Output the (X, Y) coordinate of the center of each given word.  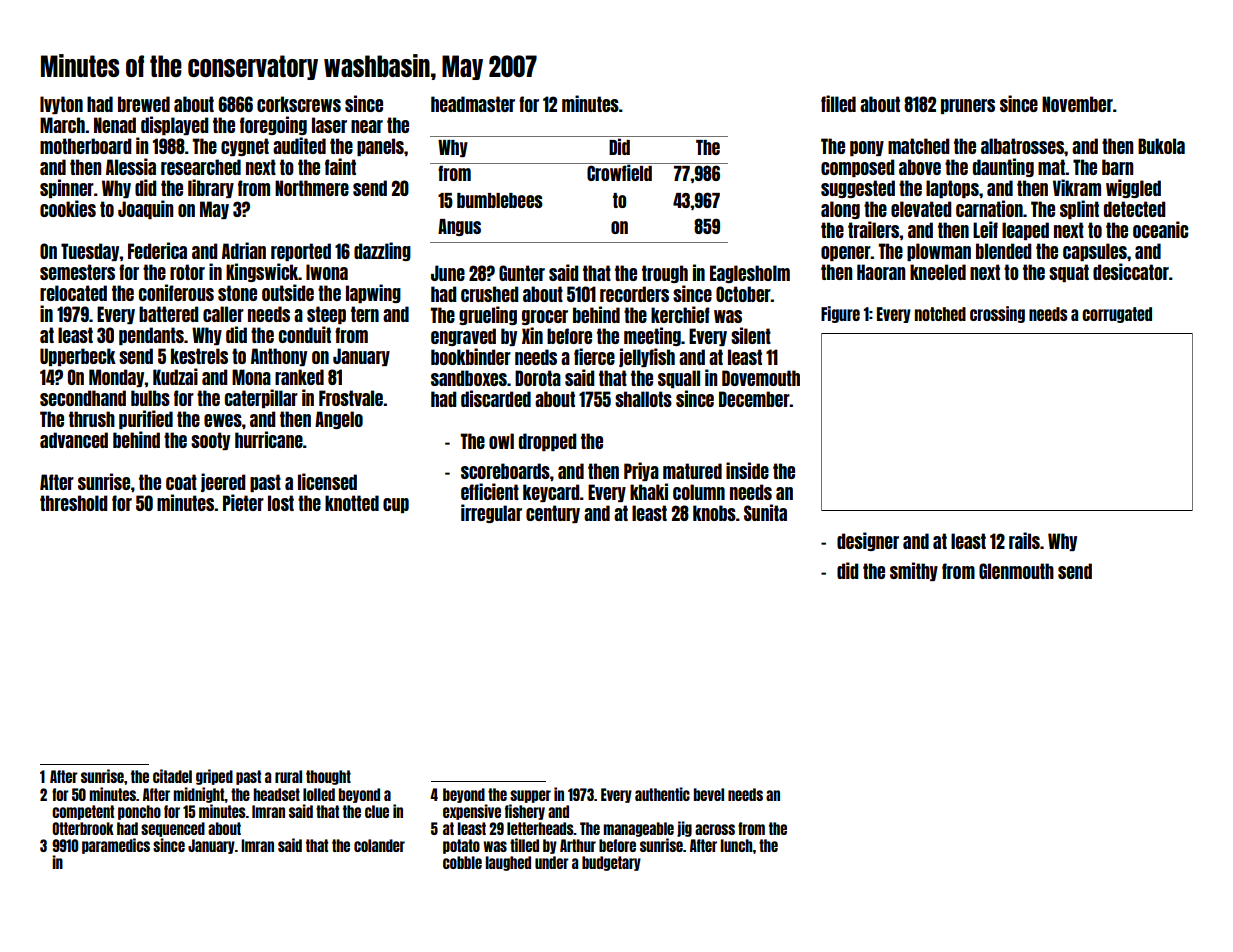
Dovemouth (761, 378)
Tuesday (90, 252)
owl (501, 441)
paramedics (116, 846)
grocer (545, 317)
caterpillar (261, 398)
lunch (736, 845)
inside (747, 470)
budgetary (611, 863)
